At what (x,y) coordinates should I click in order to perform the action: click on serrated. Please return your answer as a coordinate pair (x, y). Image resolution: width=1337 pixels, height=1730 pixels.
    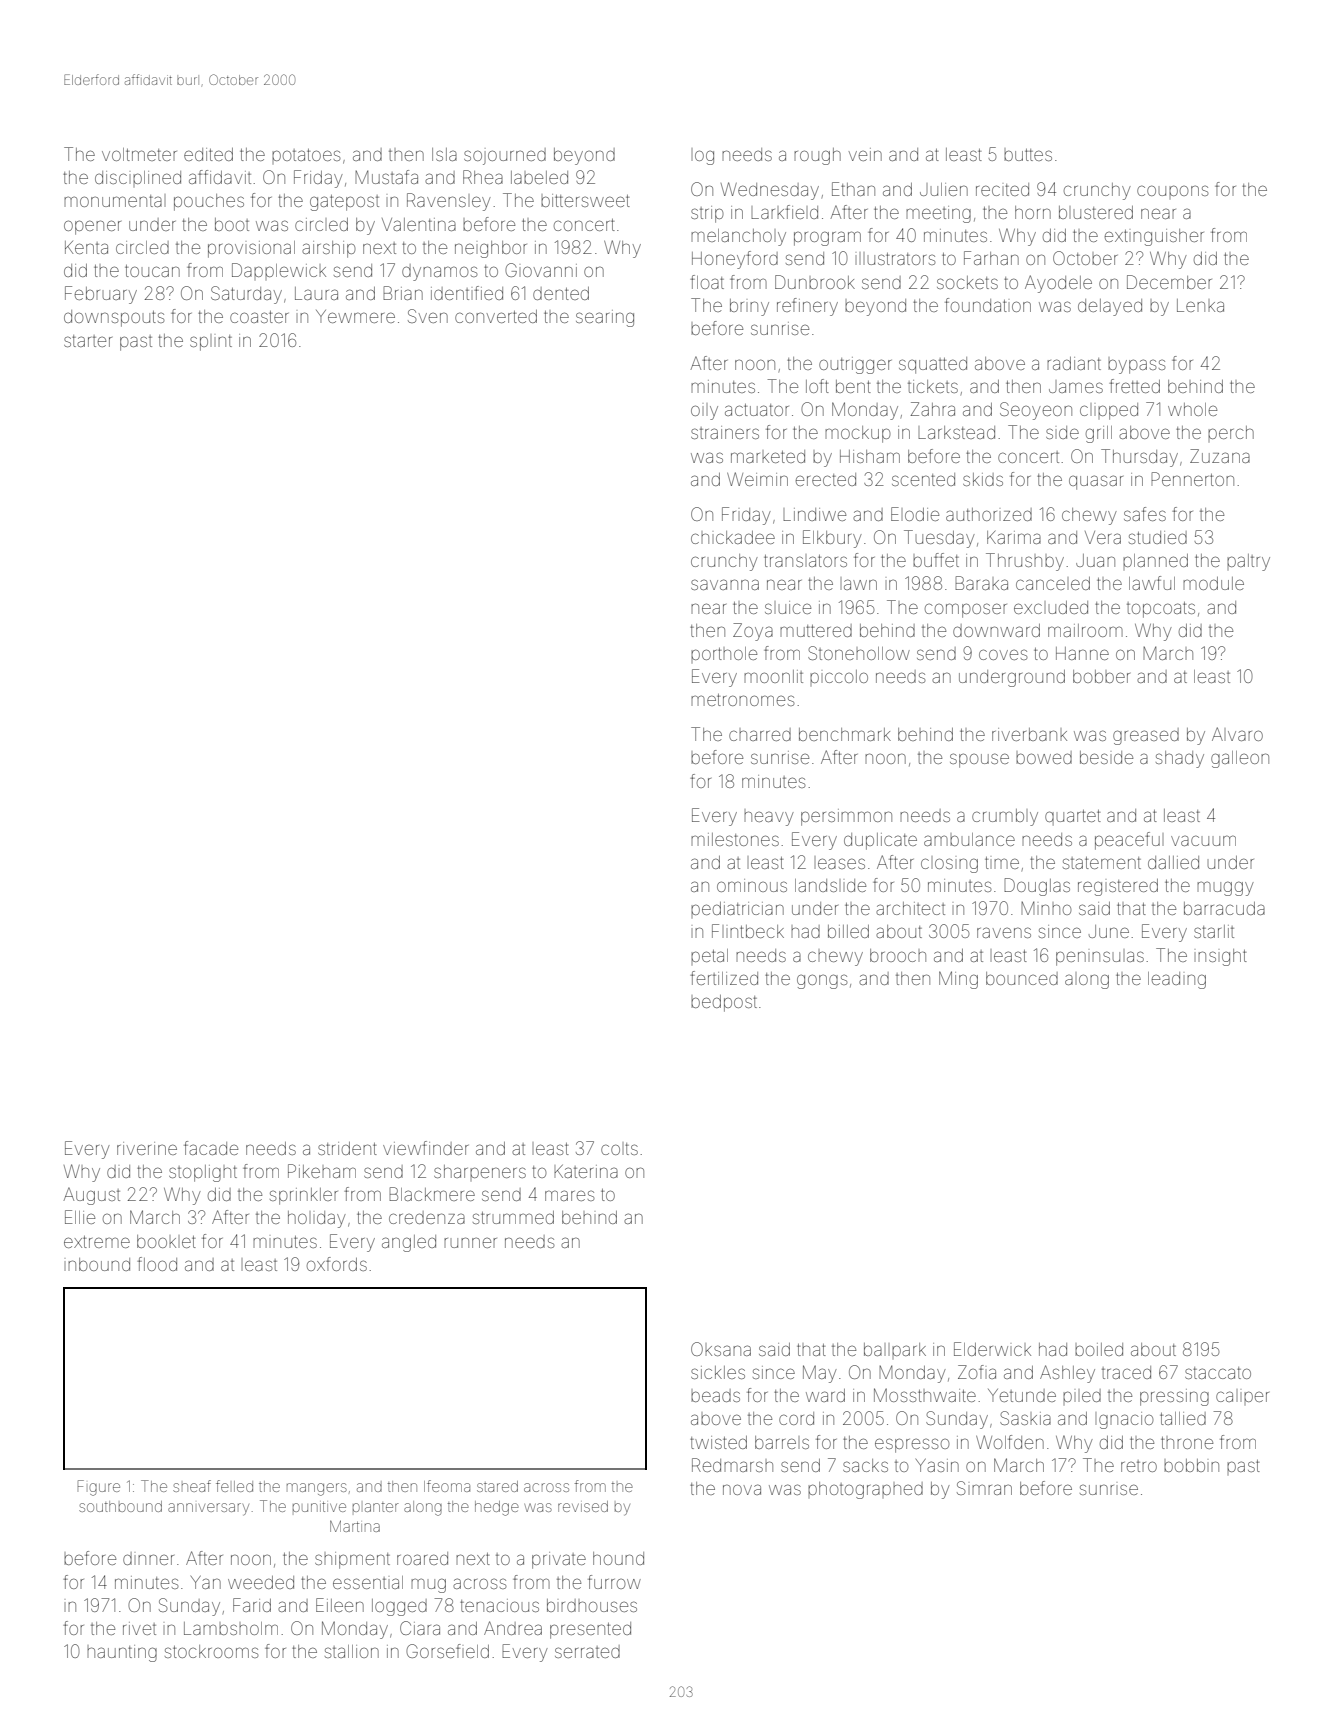
    Looking at the image, I should click on (587, 1651).
